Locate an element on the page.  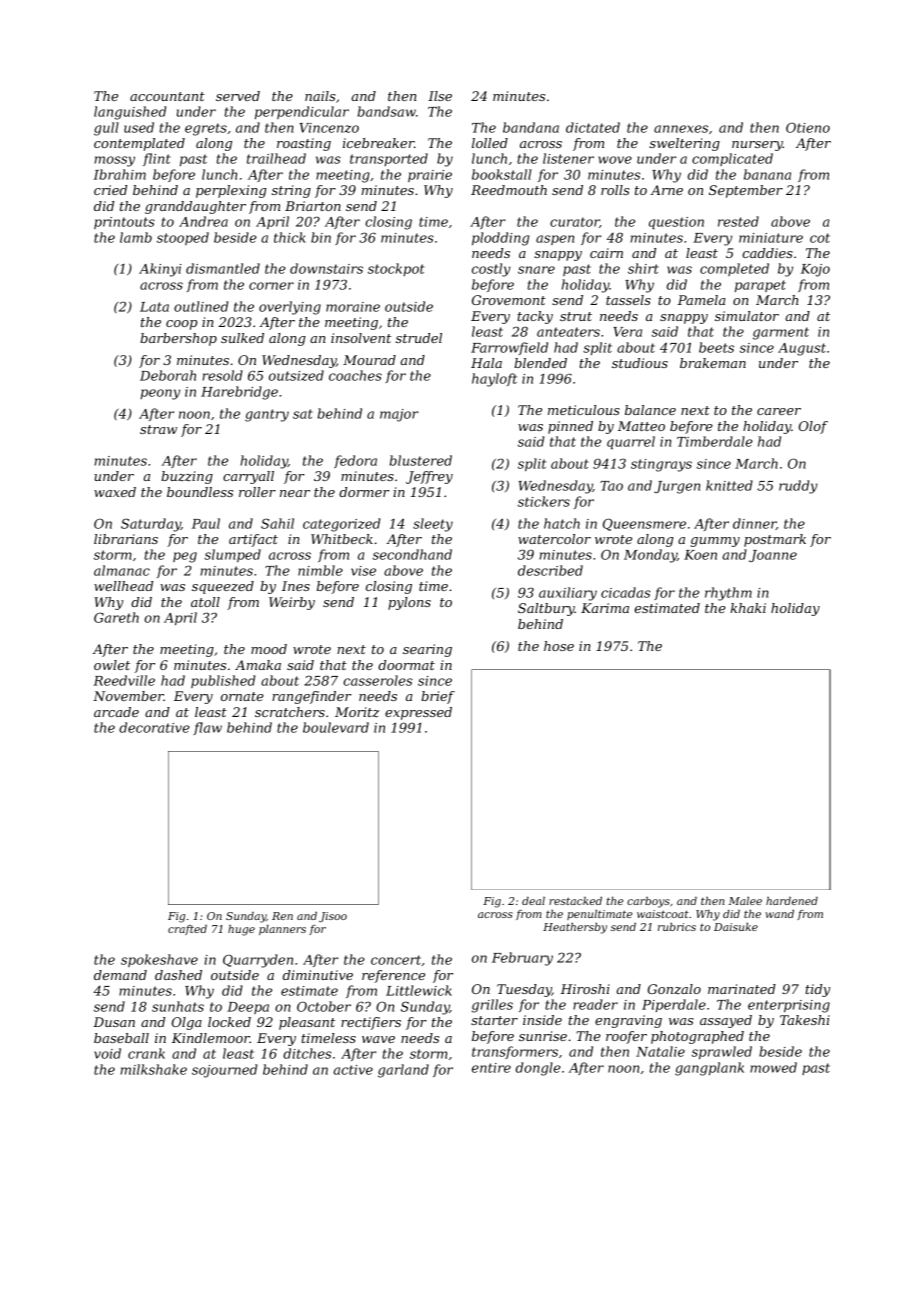
mowed is located at coordinates (773, 1067).
